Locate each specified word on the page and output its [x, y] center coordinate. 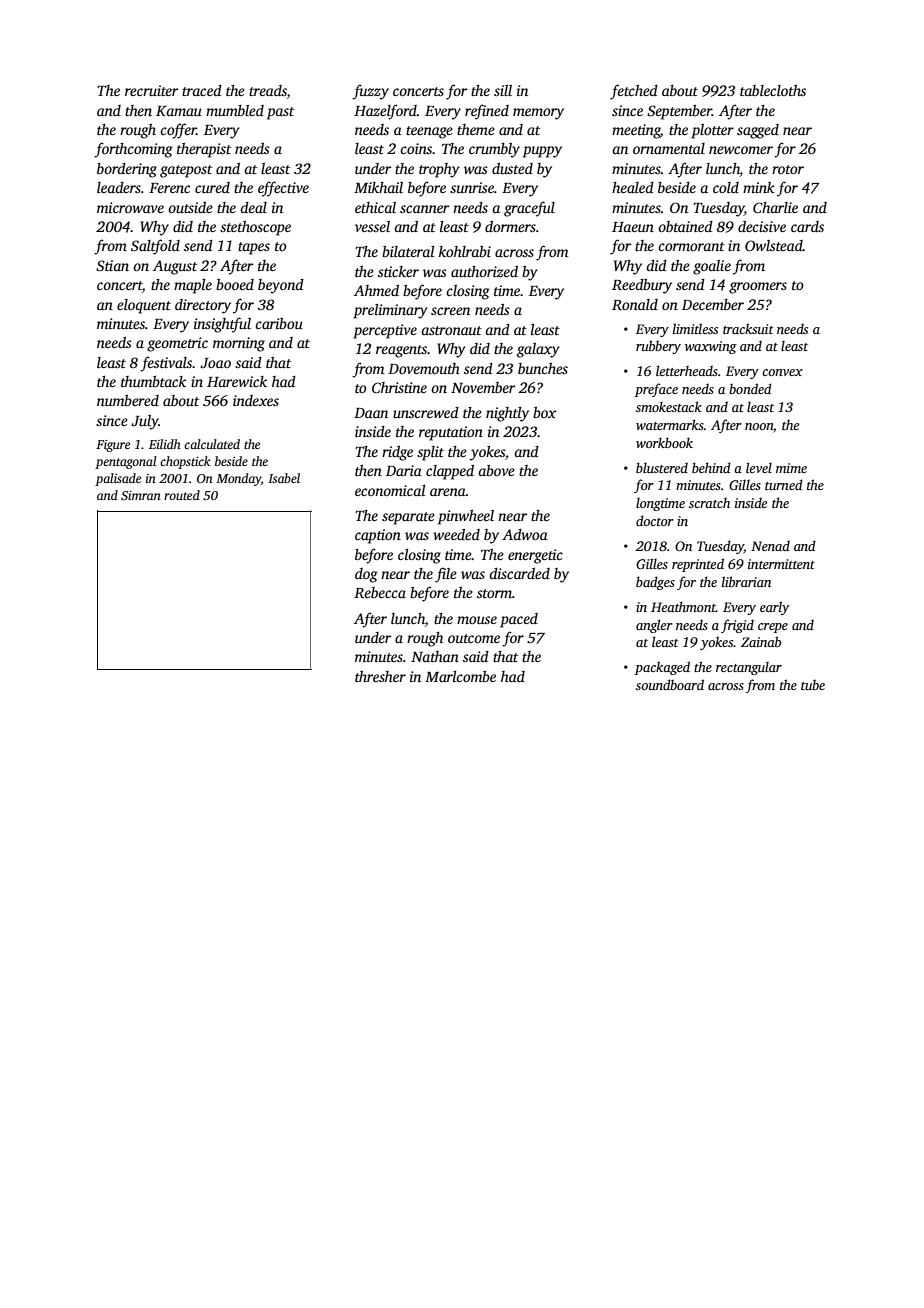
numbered [128, 400]
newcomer [741, 150]
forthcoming [133, 150]
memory [538, 114]
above [496, 470]
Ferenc [169, 188]
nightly [507, 414]
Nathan [435, 656]
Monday [238, 479]
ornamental [669, 148]
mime [791, 468]
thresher [380, 676]
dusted [512, 168]
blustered [662, 467]
